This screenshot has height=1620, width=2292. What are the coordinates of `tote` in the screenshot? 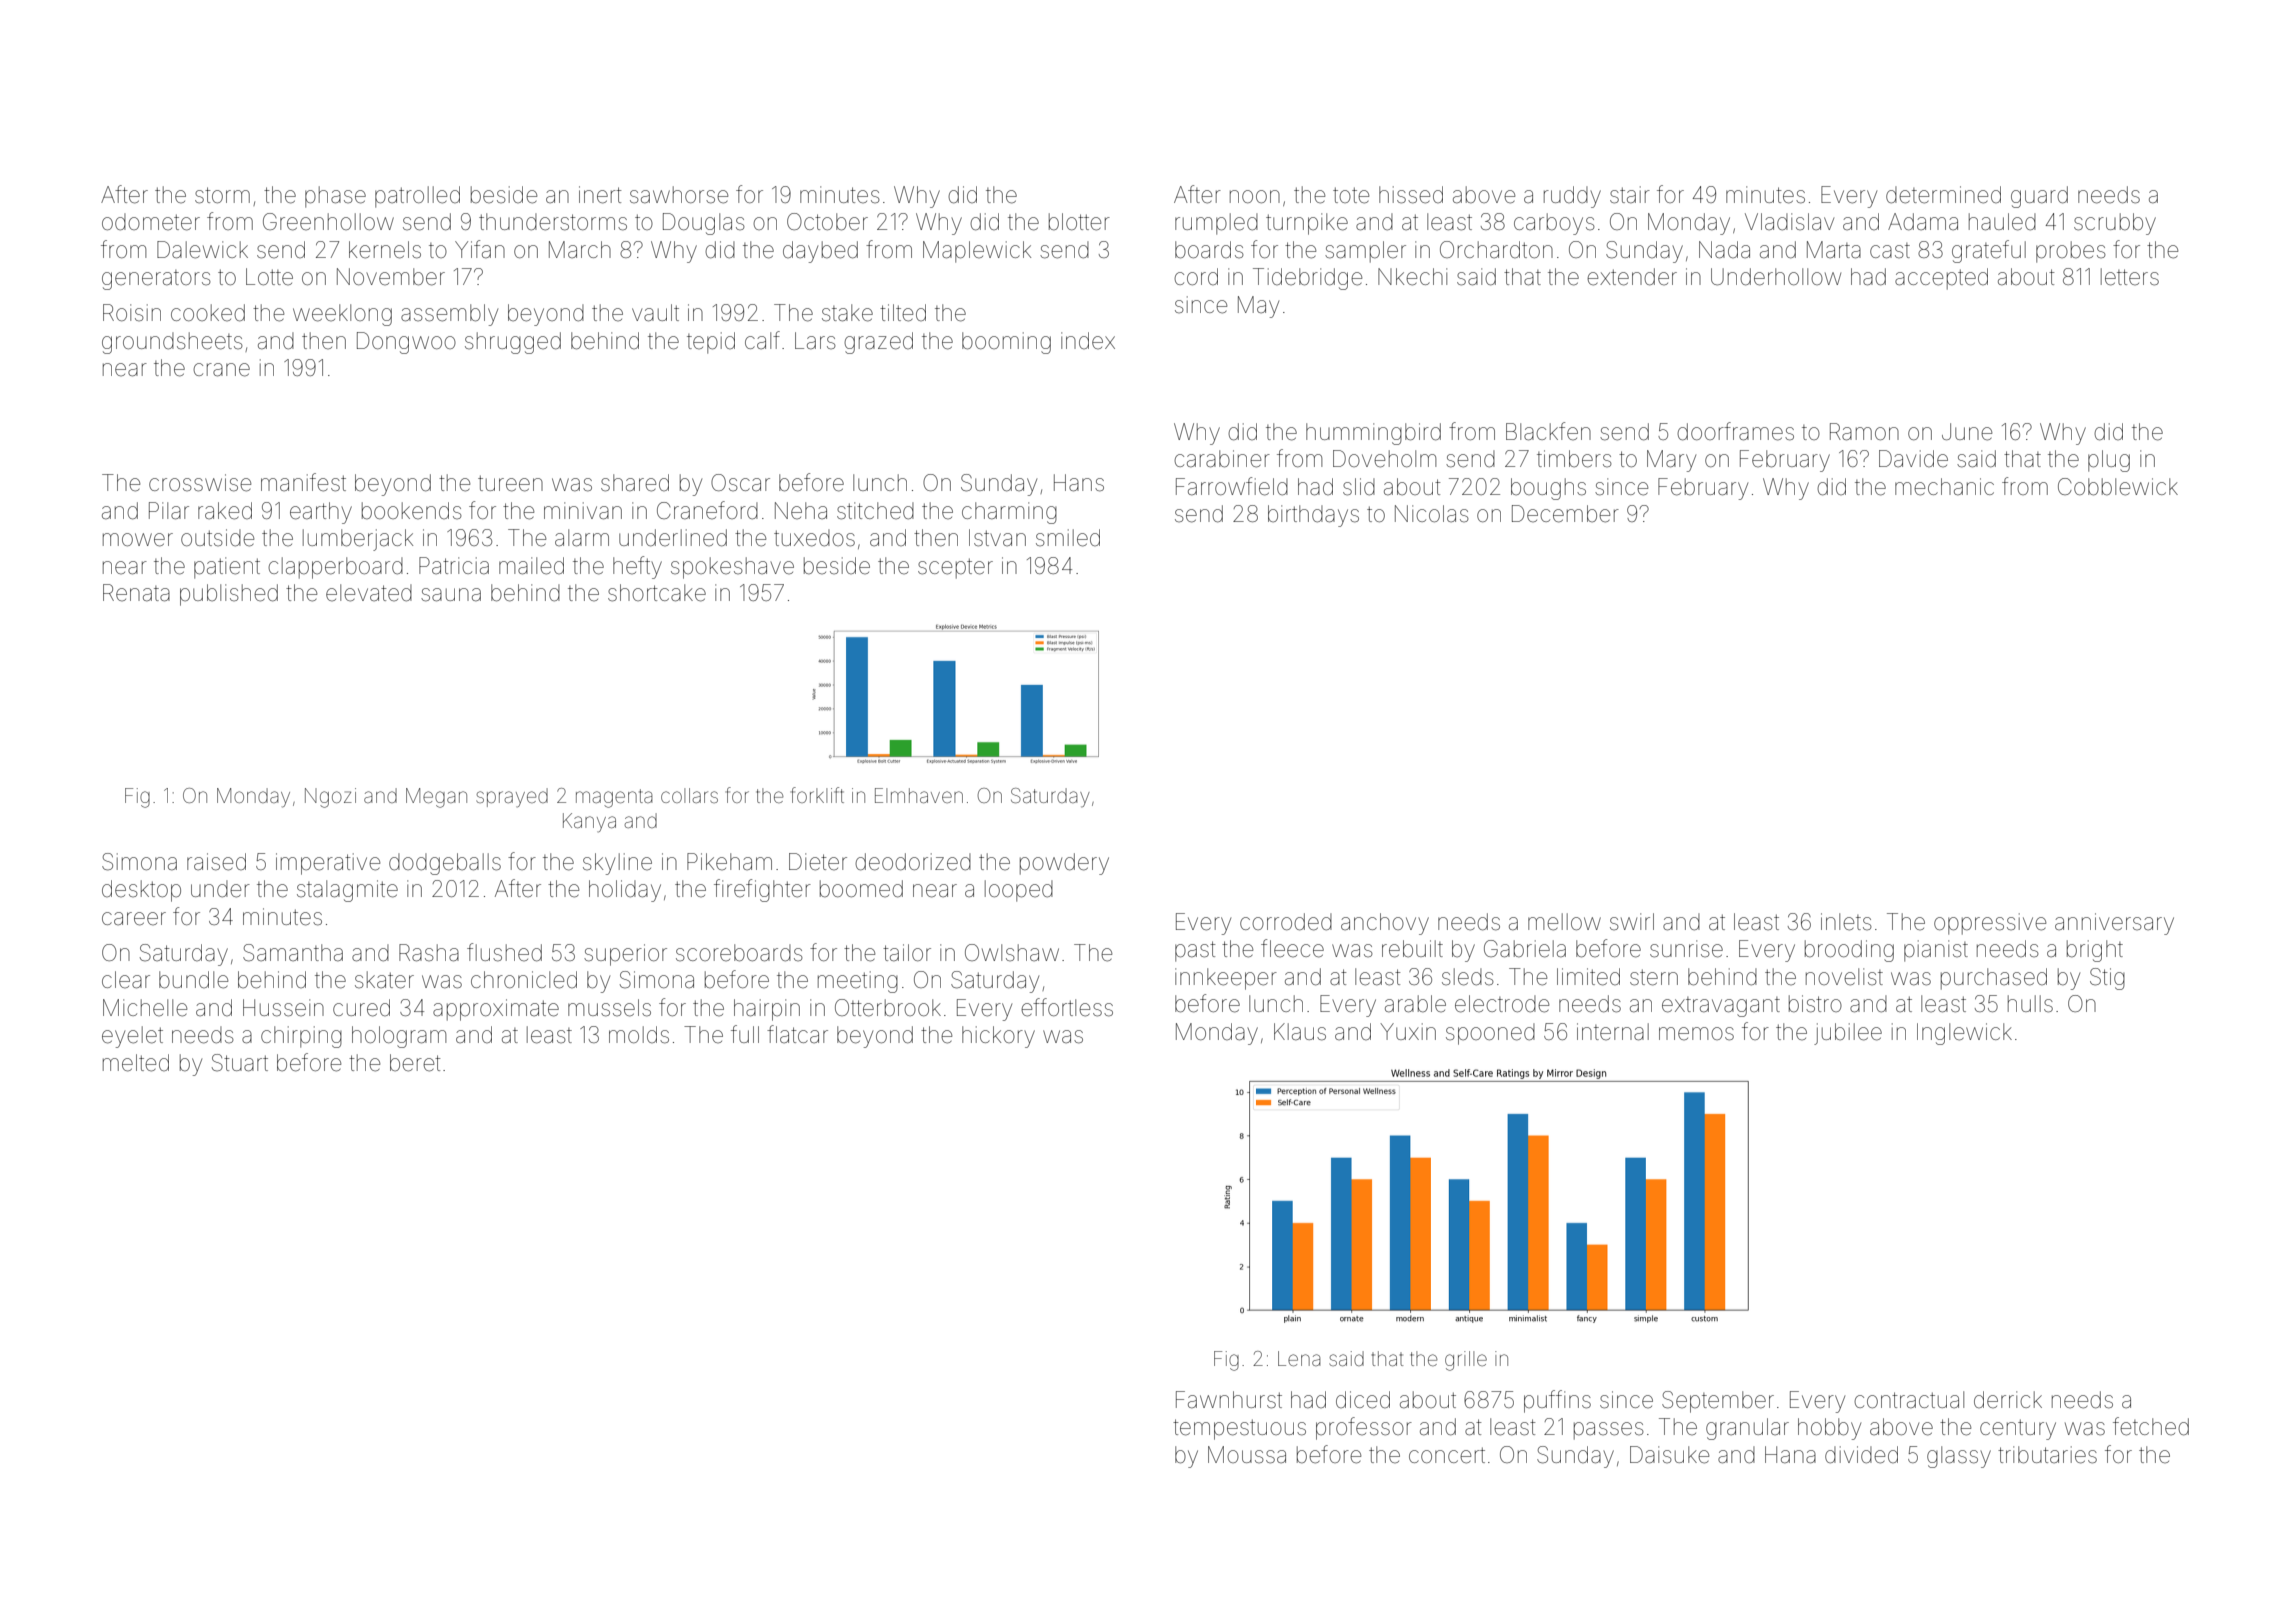 It's located at (1351, 195).
